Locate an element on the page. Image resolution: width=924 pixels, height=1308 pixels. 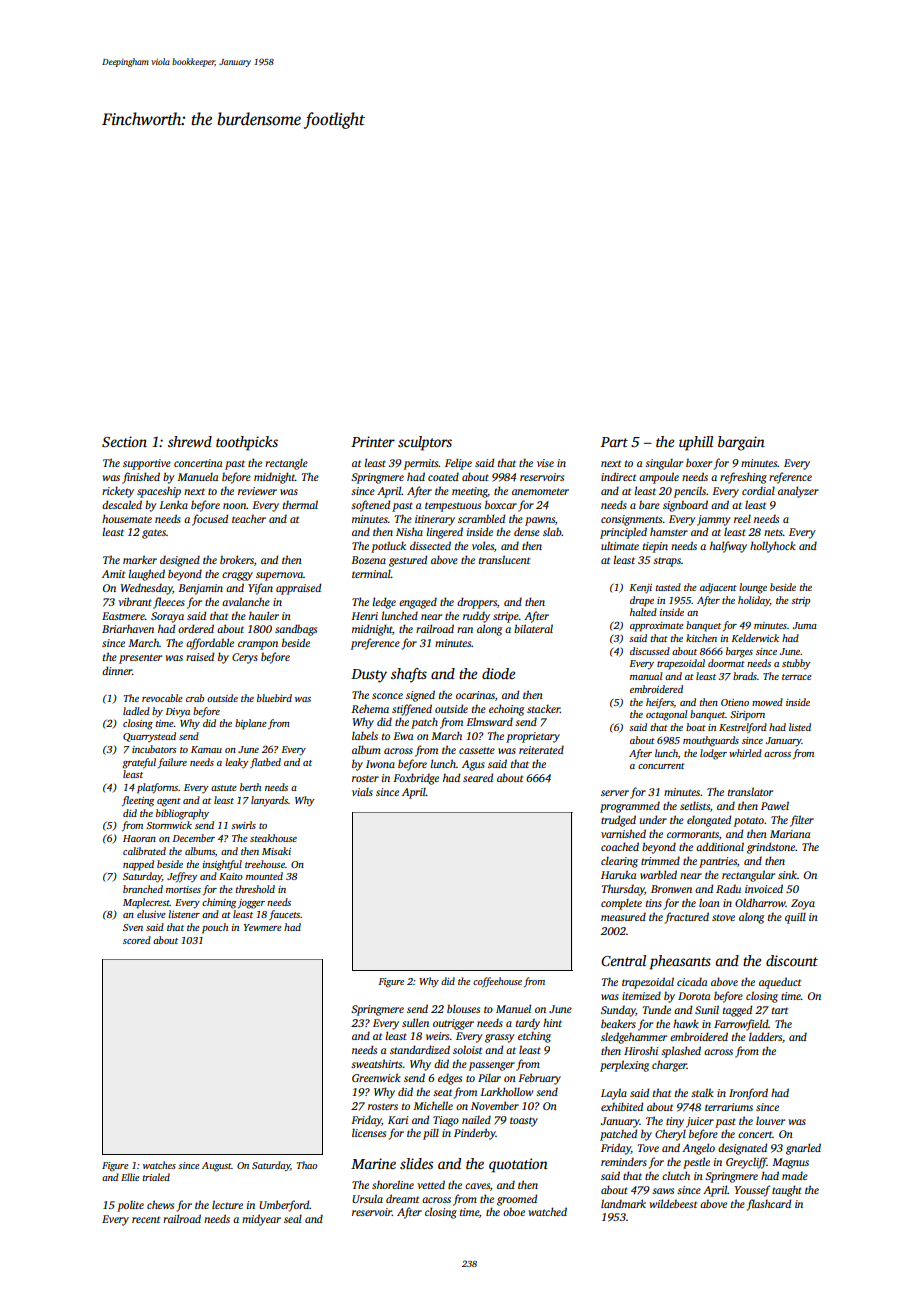
sculptors is located at coordinates (425, 443).
